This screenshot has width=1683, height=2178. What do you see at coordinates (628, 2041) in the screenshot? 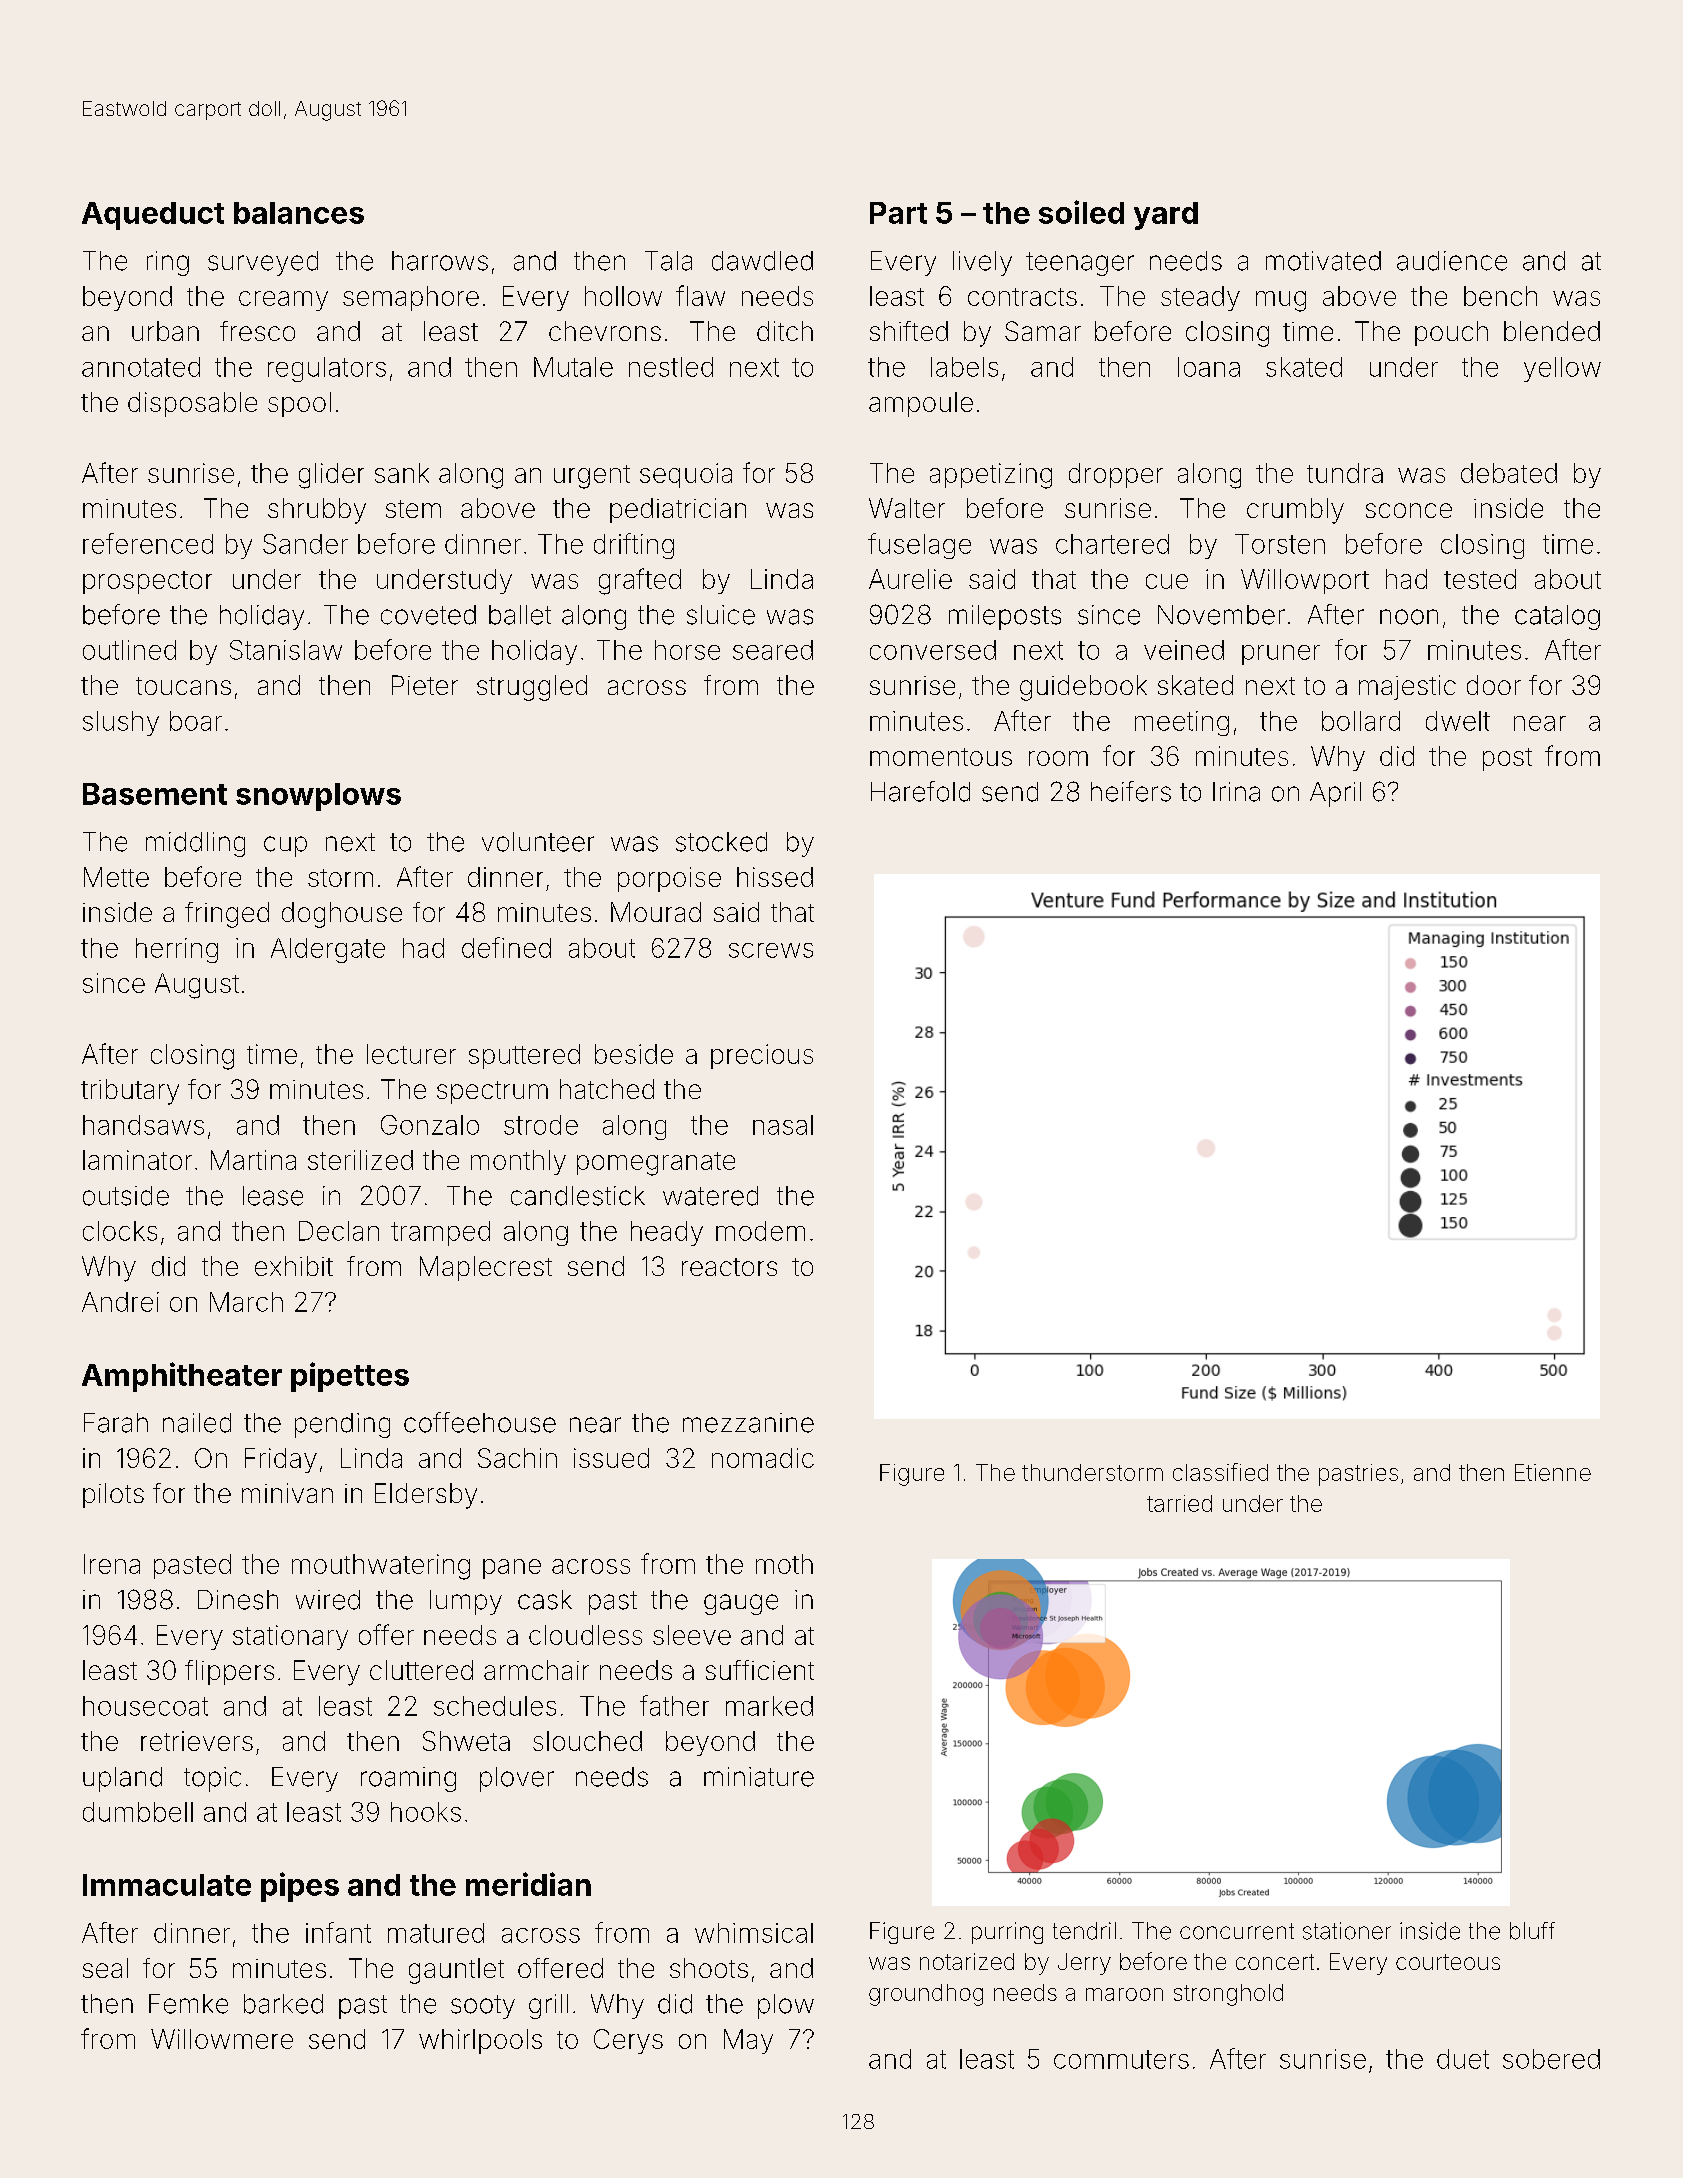
I see `Cerys` at bounding box center [628, 2041].
